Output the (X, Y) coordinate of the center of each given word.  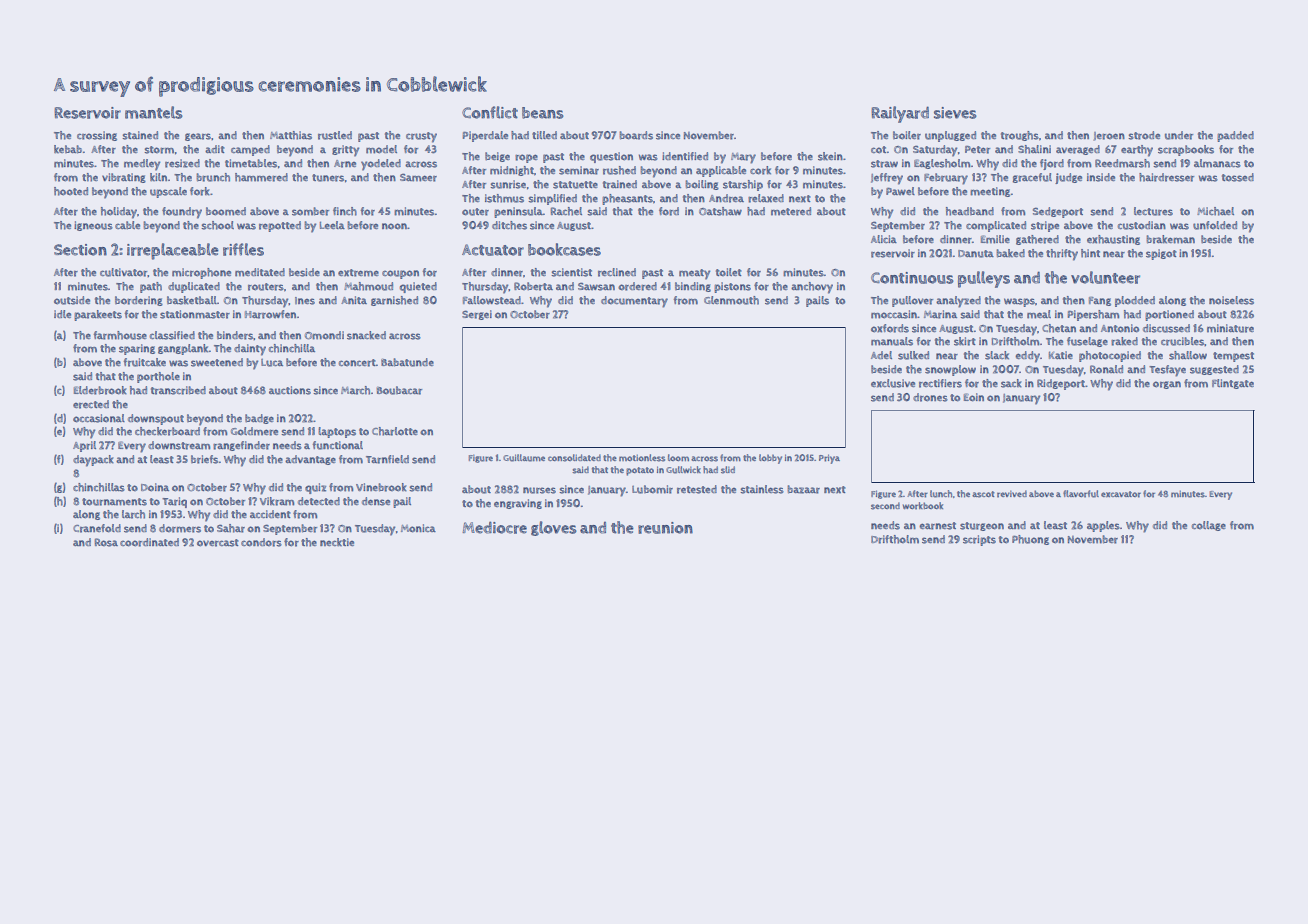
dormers (180, 528)
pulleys (984, 279)
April (84, 446)
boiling (702, 185)
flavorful (1081, 494)
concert (357, 363)
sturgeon (982, 526)
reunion (665, 528)
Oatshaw (720, 211)
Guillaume (524, 458)
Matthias (291, 135)
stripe (1045, 226)
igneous (93, 226)
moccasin (894, 314)
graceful (1032, 178)
